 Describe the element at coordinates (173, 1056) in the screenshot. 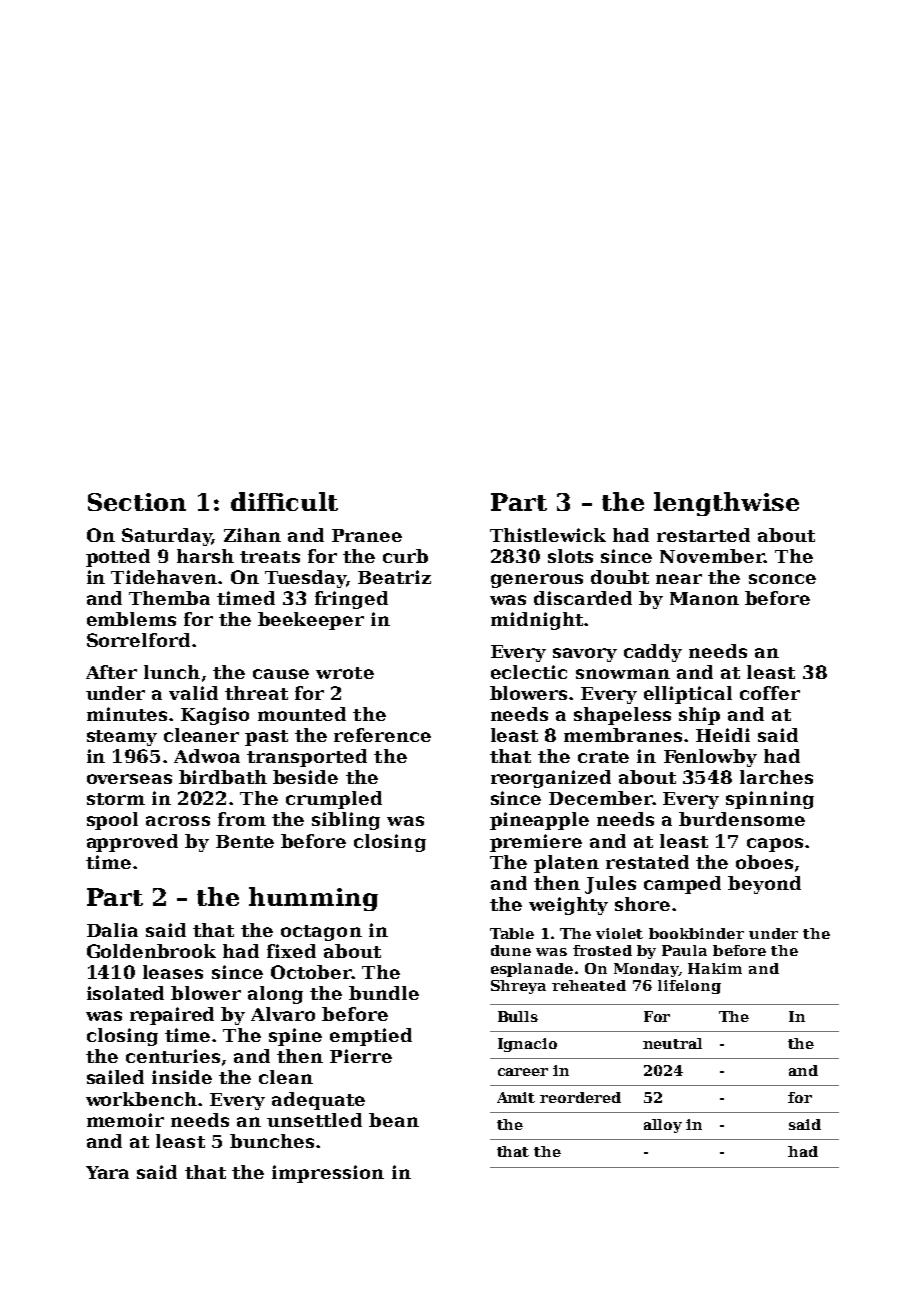

I see `centuries` at that location.
